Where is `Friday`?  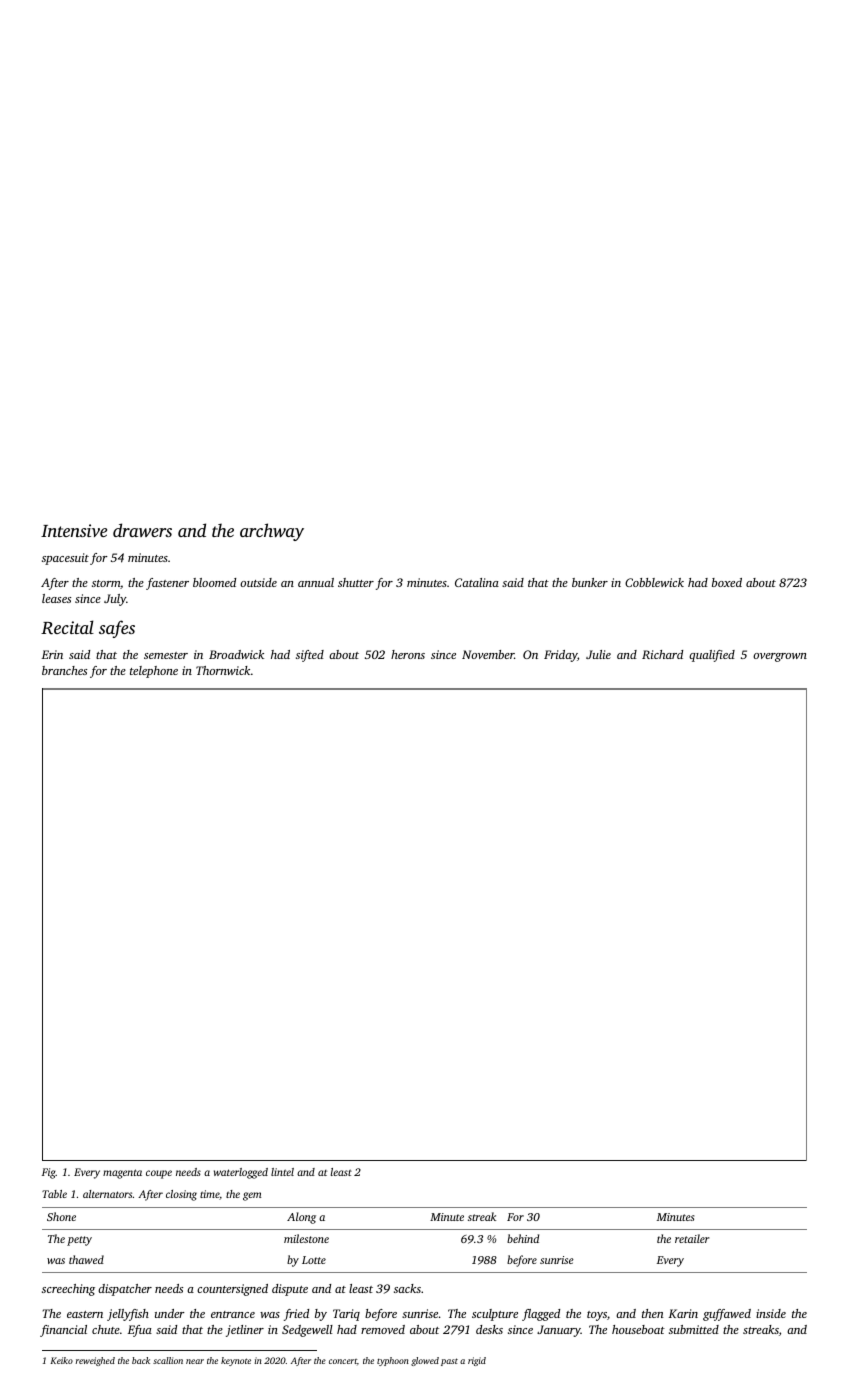 Friday is located at coordinates (560, 656).
